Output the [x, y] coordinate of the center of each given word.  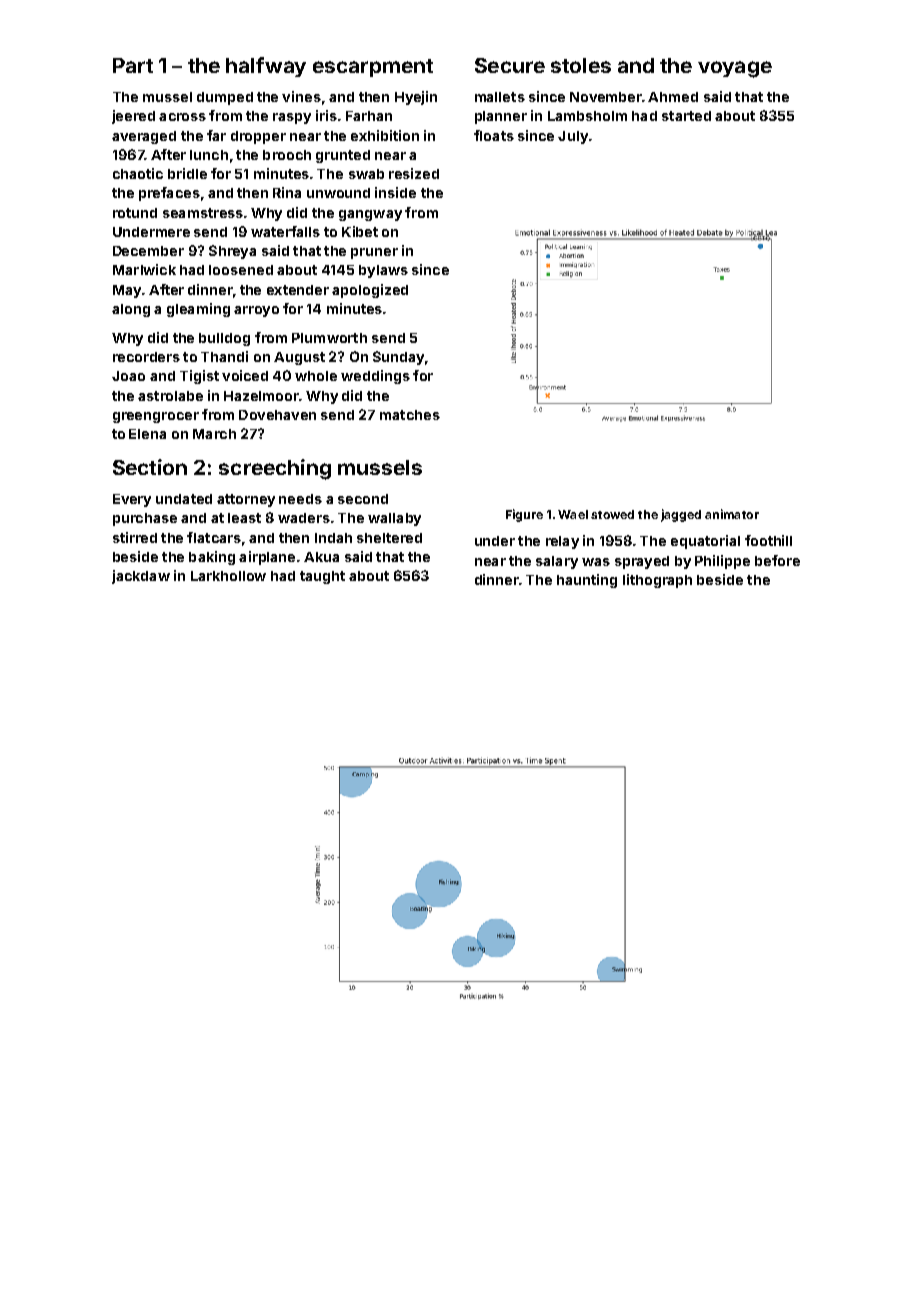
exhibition [385, 135]
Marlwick [144, 269]
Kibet [360, 231]
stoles [581, 65]
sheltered [389, 538]
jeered [133, 117]
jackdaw [141, 577]
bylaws [383, 271]
